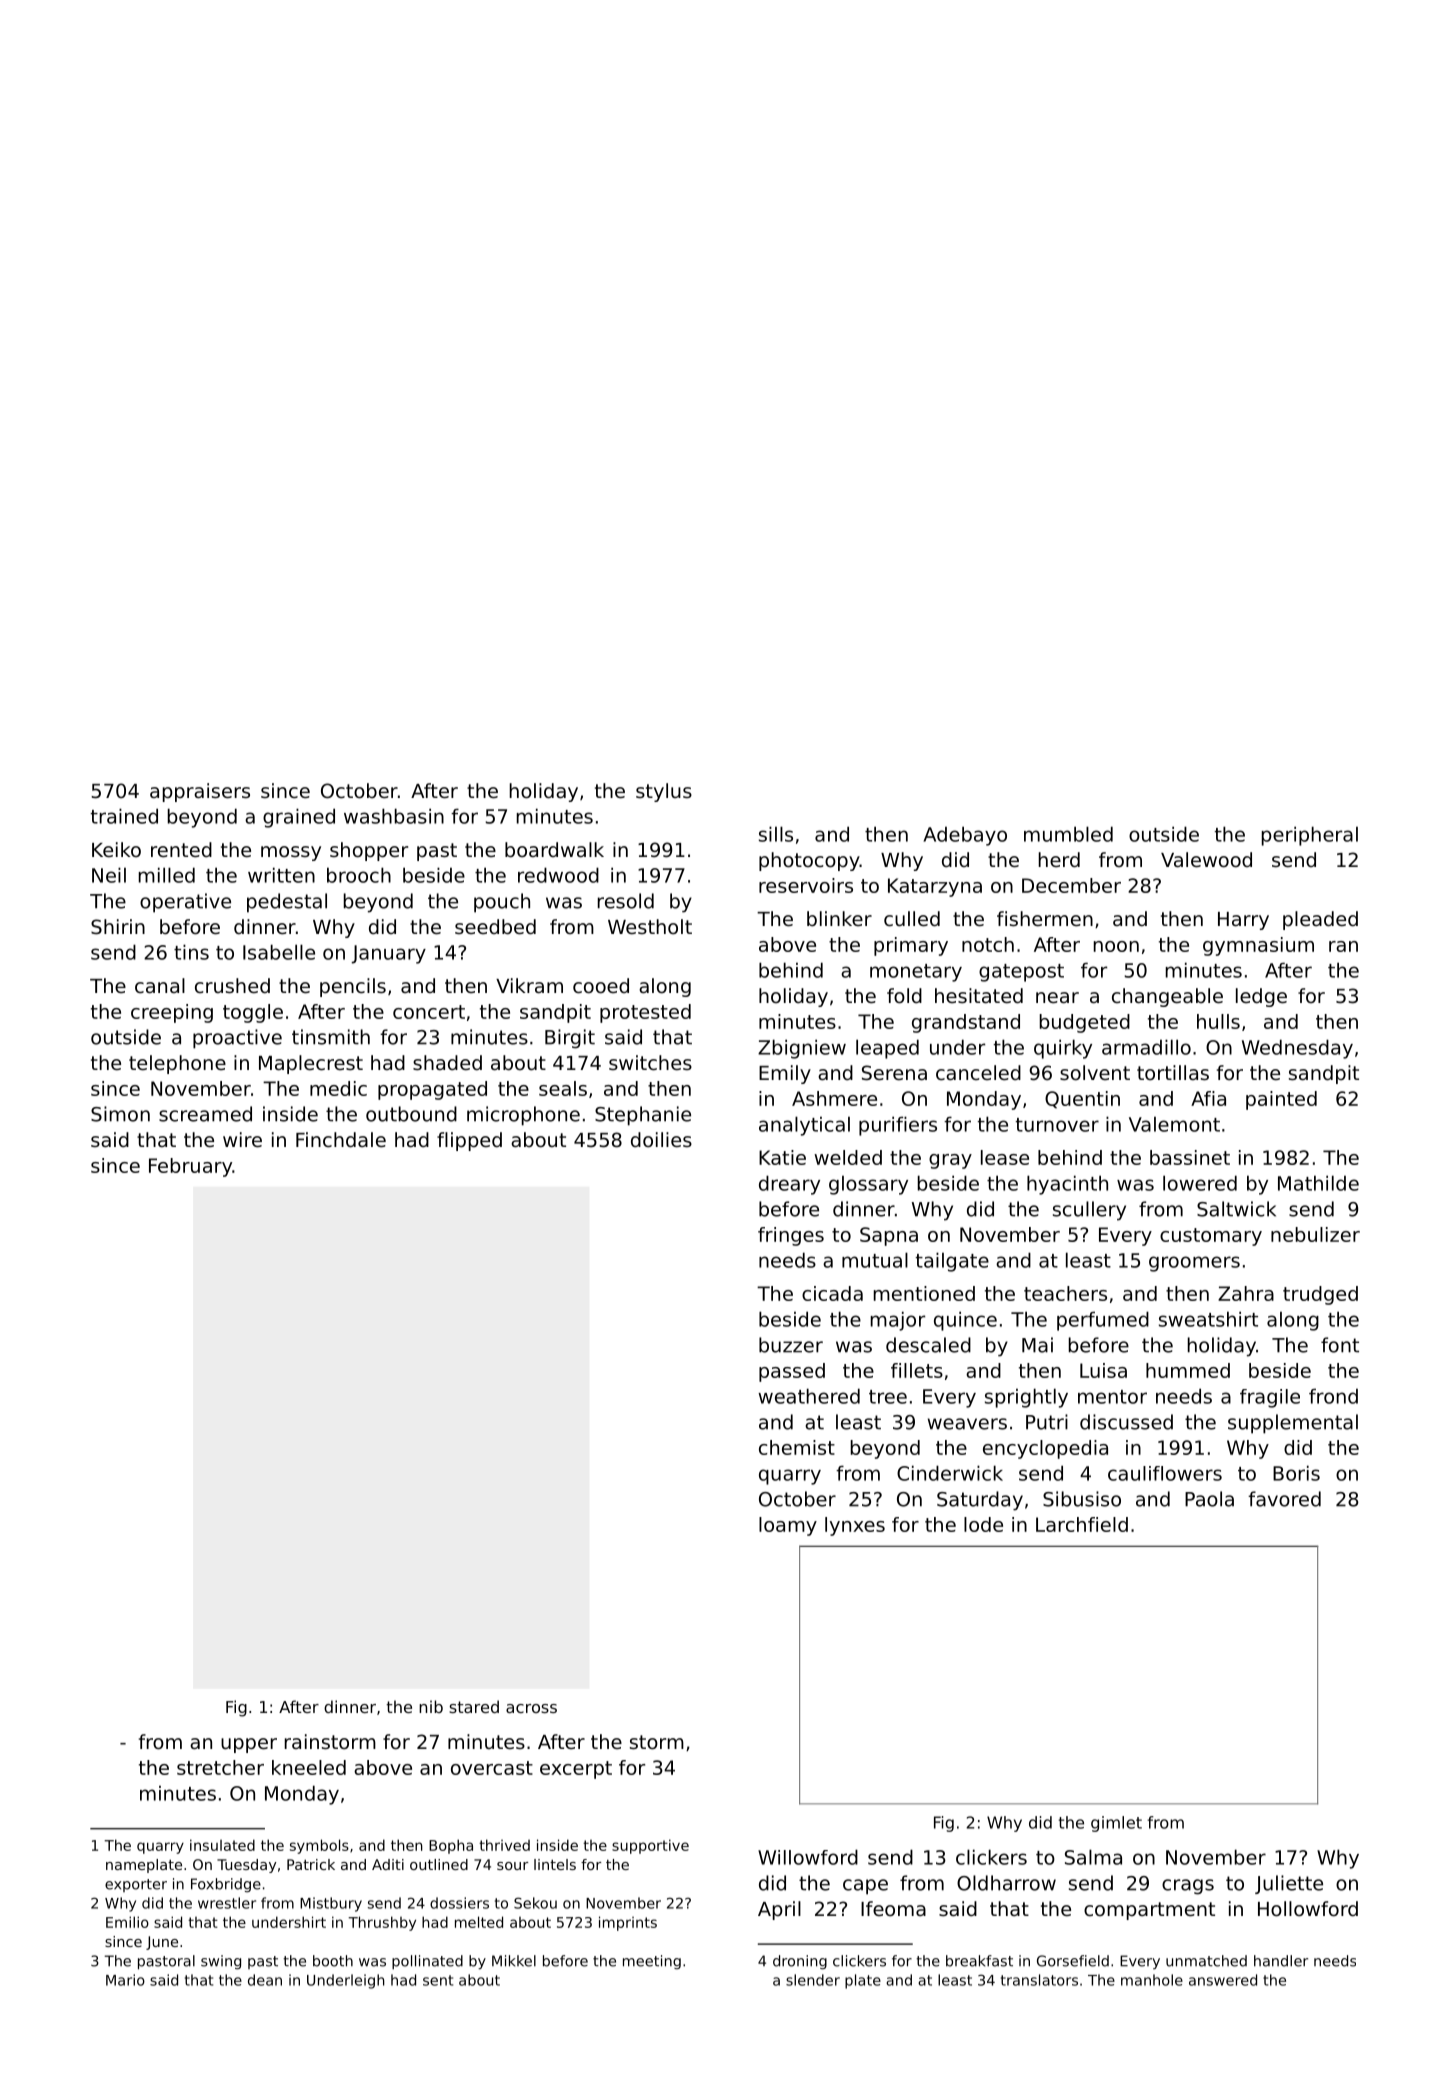  I want to click on stylus, so click(664, 792).
